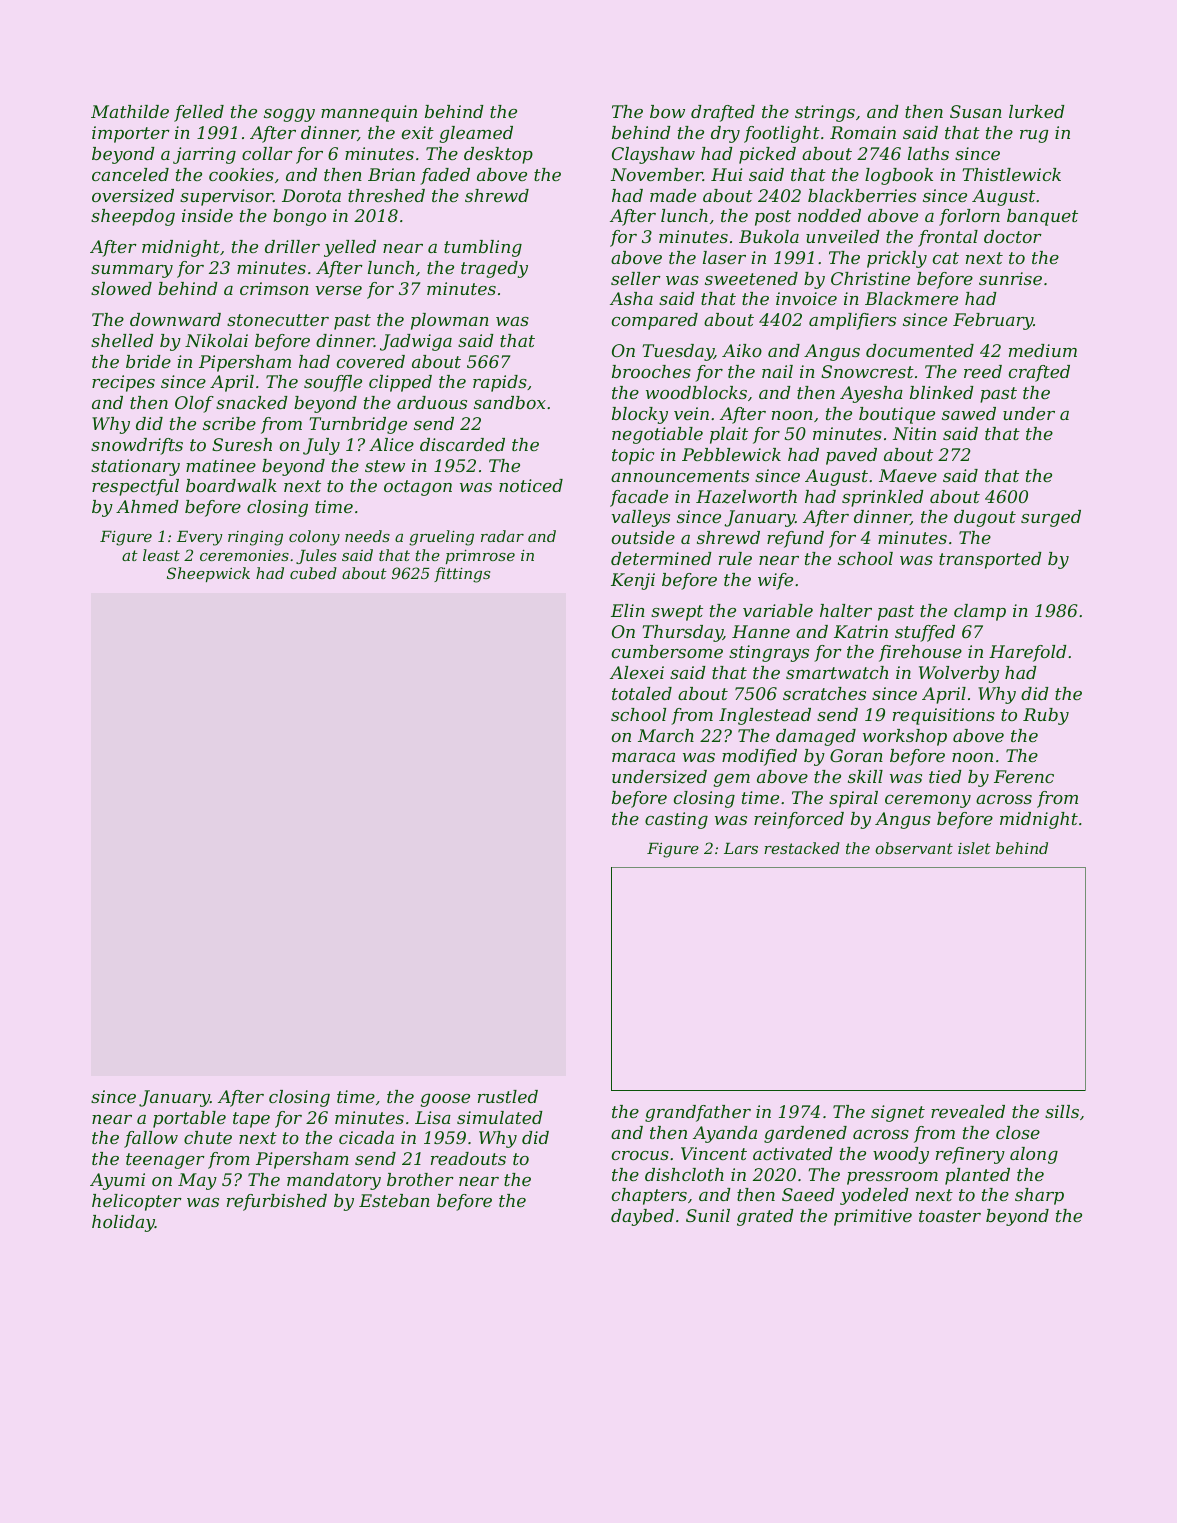 The image size is (1177, 1523). Describe the element at coordinates (133, 217) in the screenshot. I see `sheepdog` at that location.
